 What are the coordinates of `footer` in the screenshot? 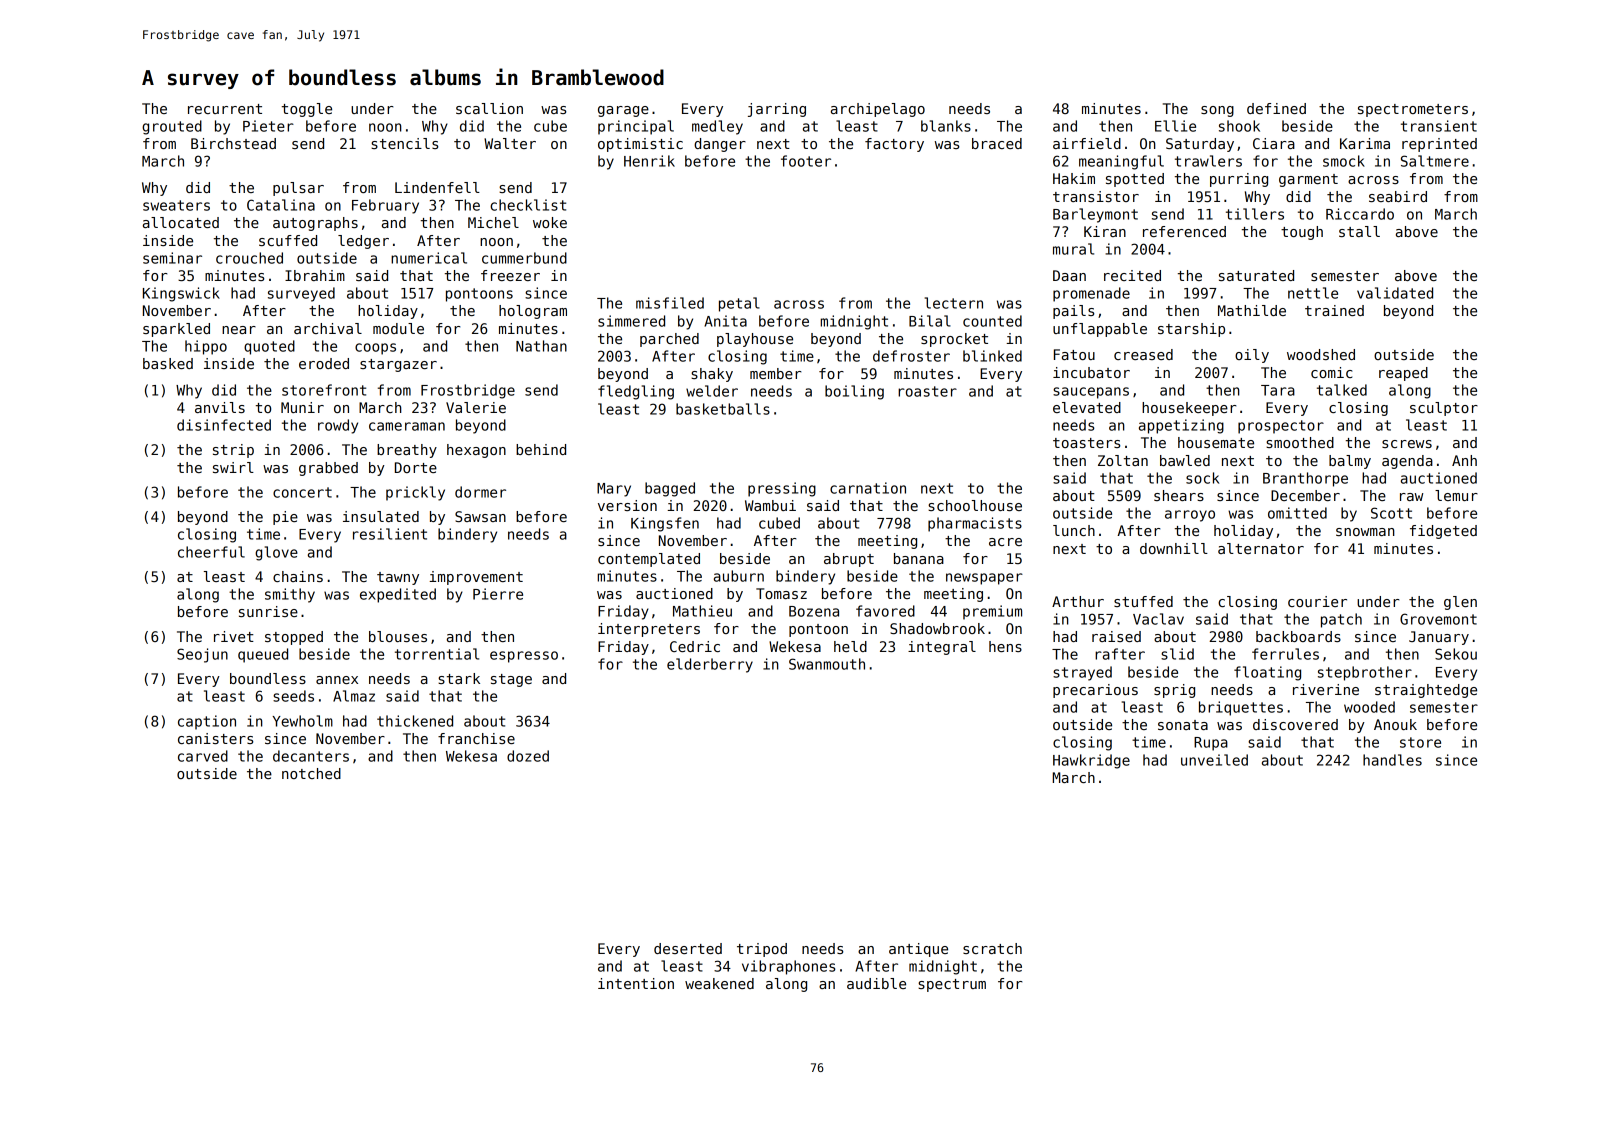 It's located at (806, 161).
